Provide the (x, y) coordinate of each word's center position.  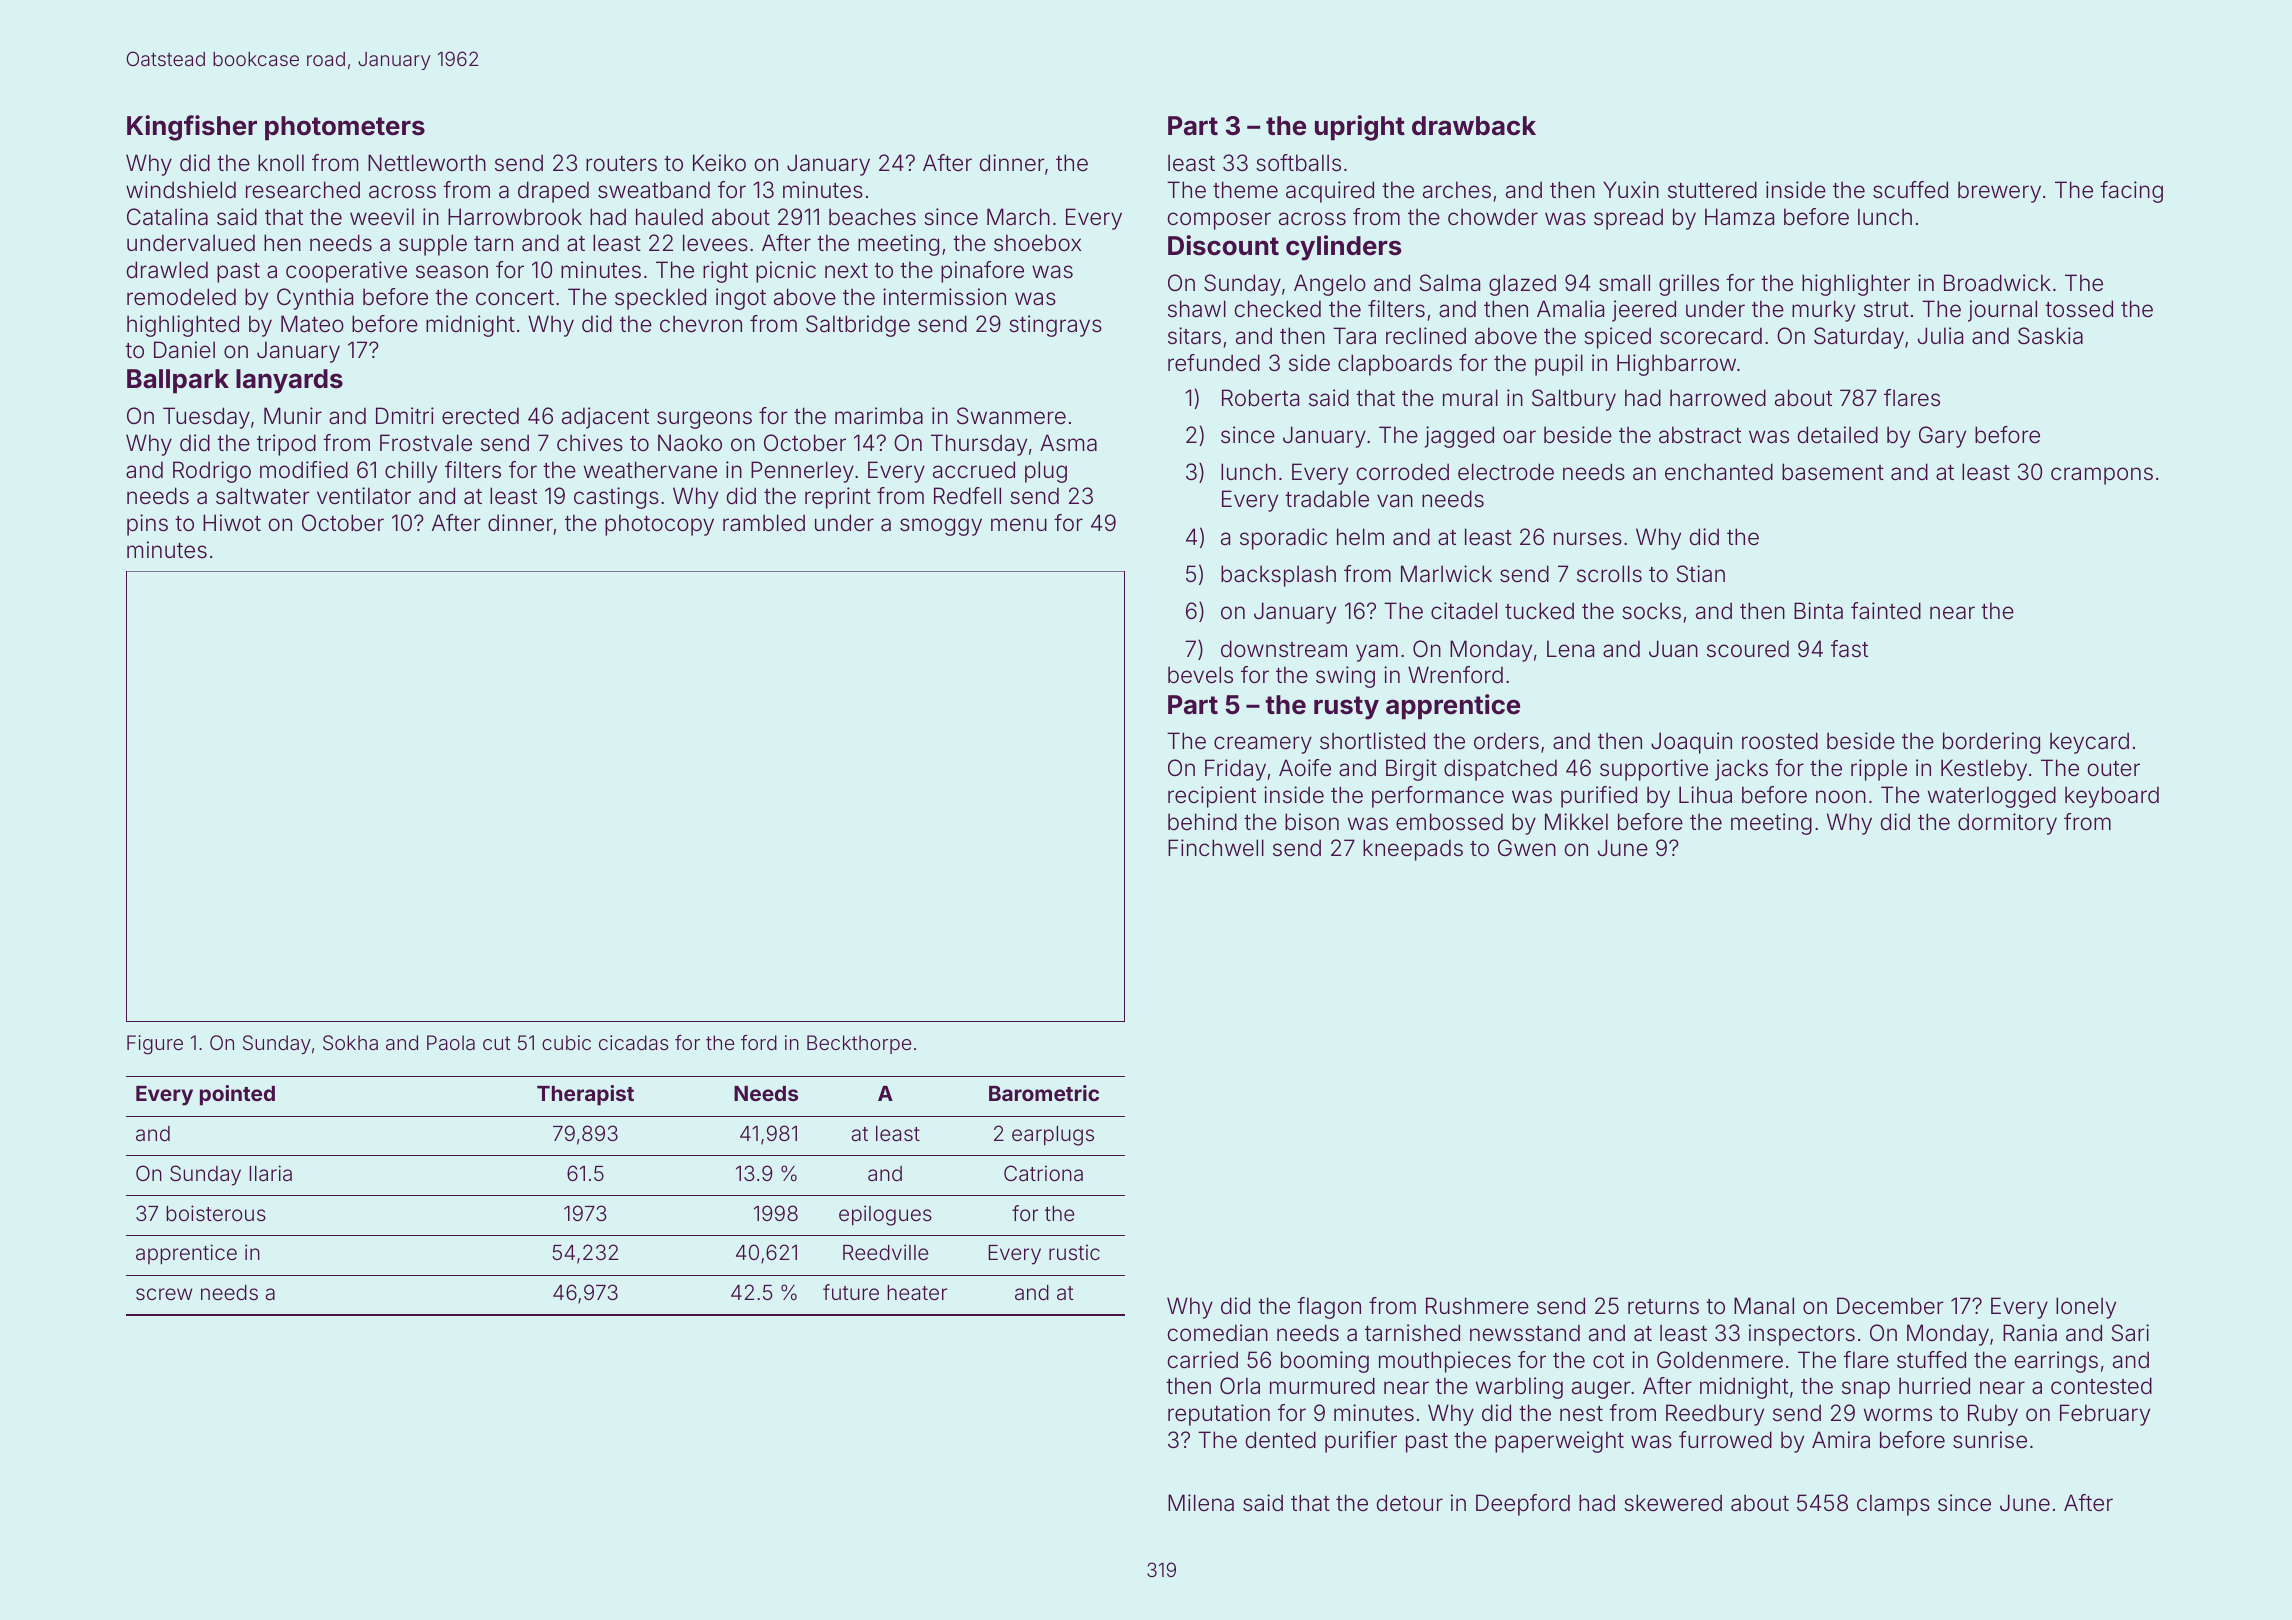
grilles (1689, 285)
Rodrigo (212, 472)
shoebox (1037, 243)
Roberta (1260, 398)
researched (303, 190)
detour (1410, 1502)
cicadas (633, 1042)
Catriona (1043, 1173)
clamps (1893, 1505)
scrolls (1609, 574)
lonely (2086, 1308)
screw (164, 1294)
